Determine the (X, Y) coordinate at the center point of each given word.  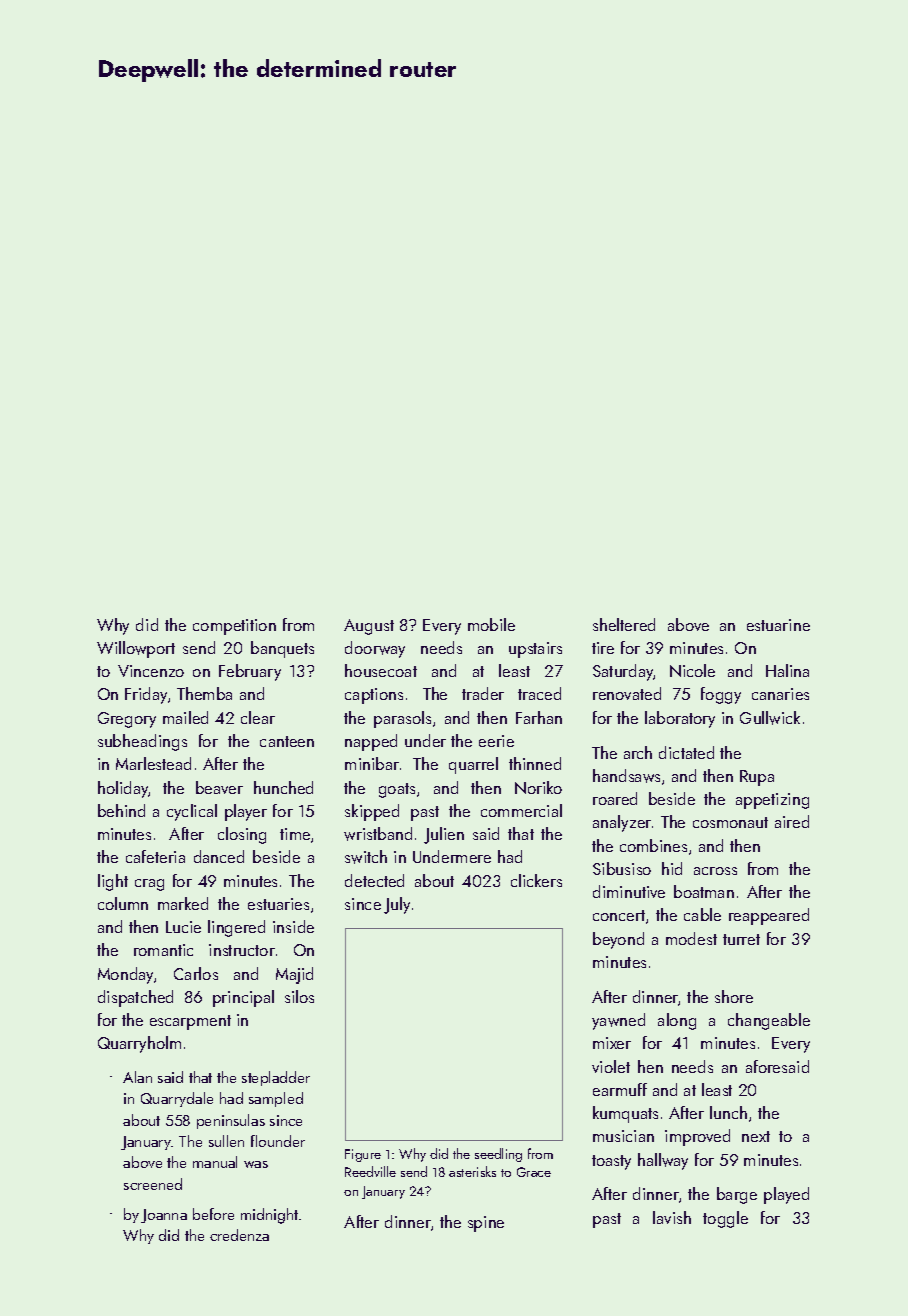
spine (486, 1224)
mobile (491, 624)
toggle (725, 1219)
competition (234, 627)
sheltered (624, 624)
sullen (226, 1141)
